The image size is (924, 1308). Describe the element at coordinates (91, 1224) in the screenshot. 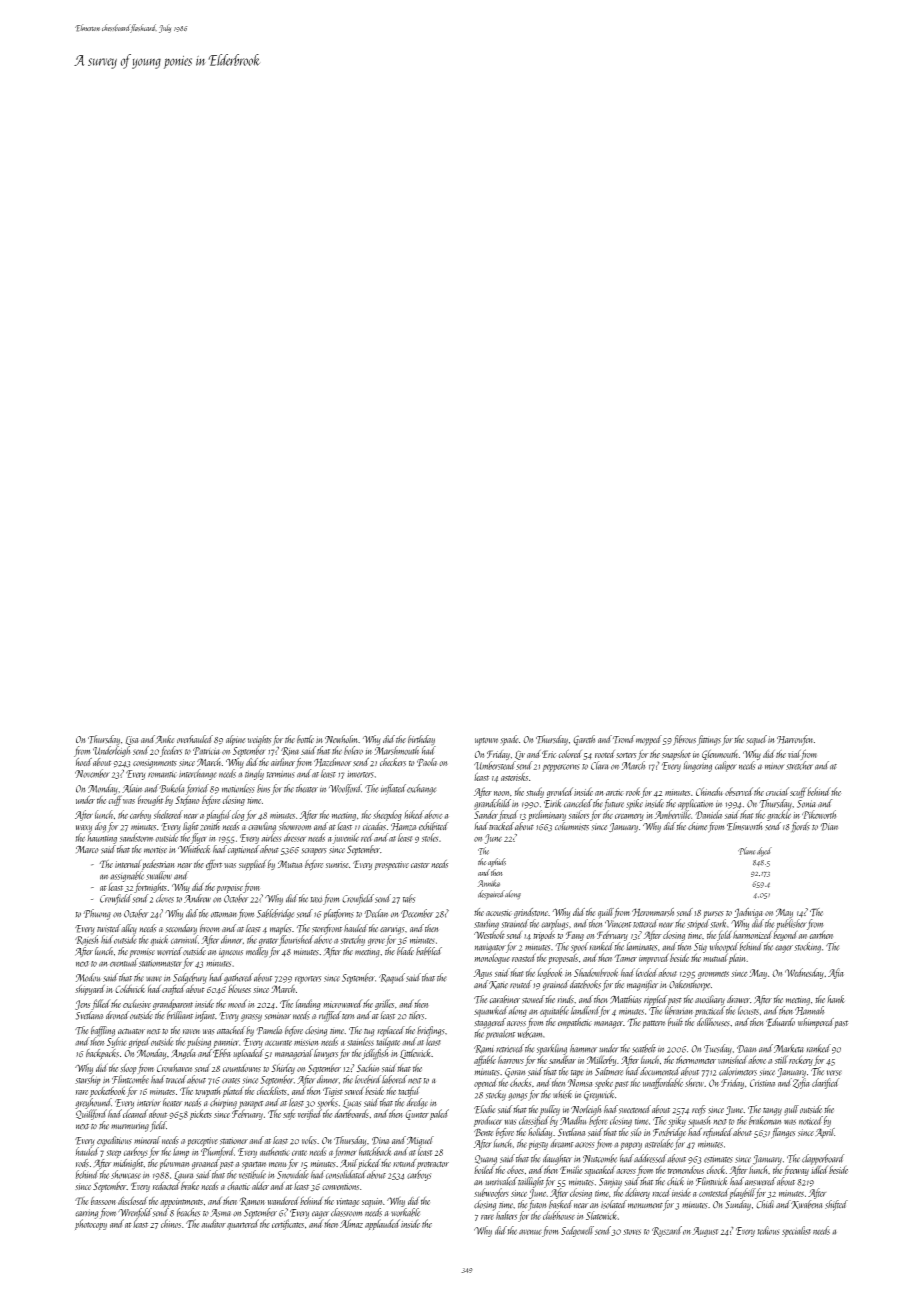

I see `photocopy` at that location.
